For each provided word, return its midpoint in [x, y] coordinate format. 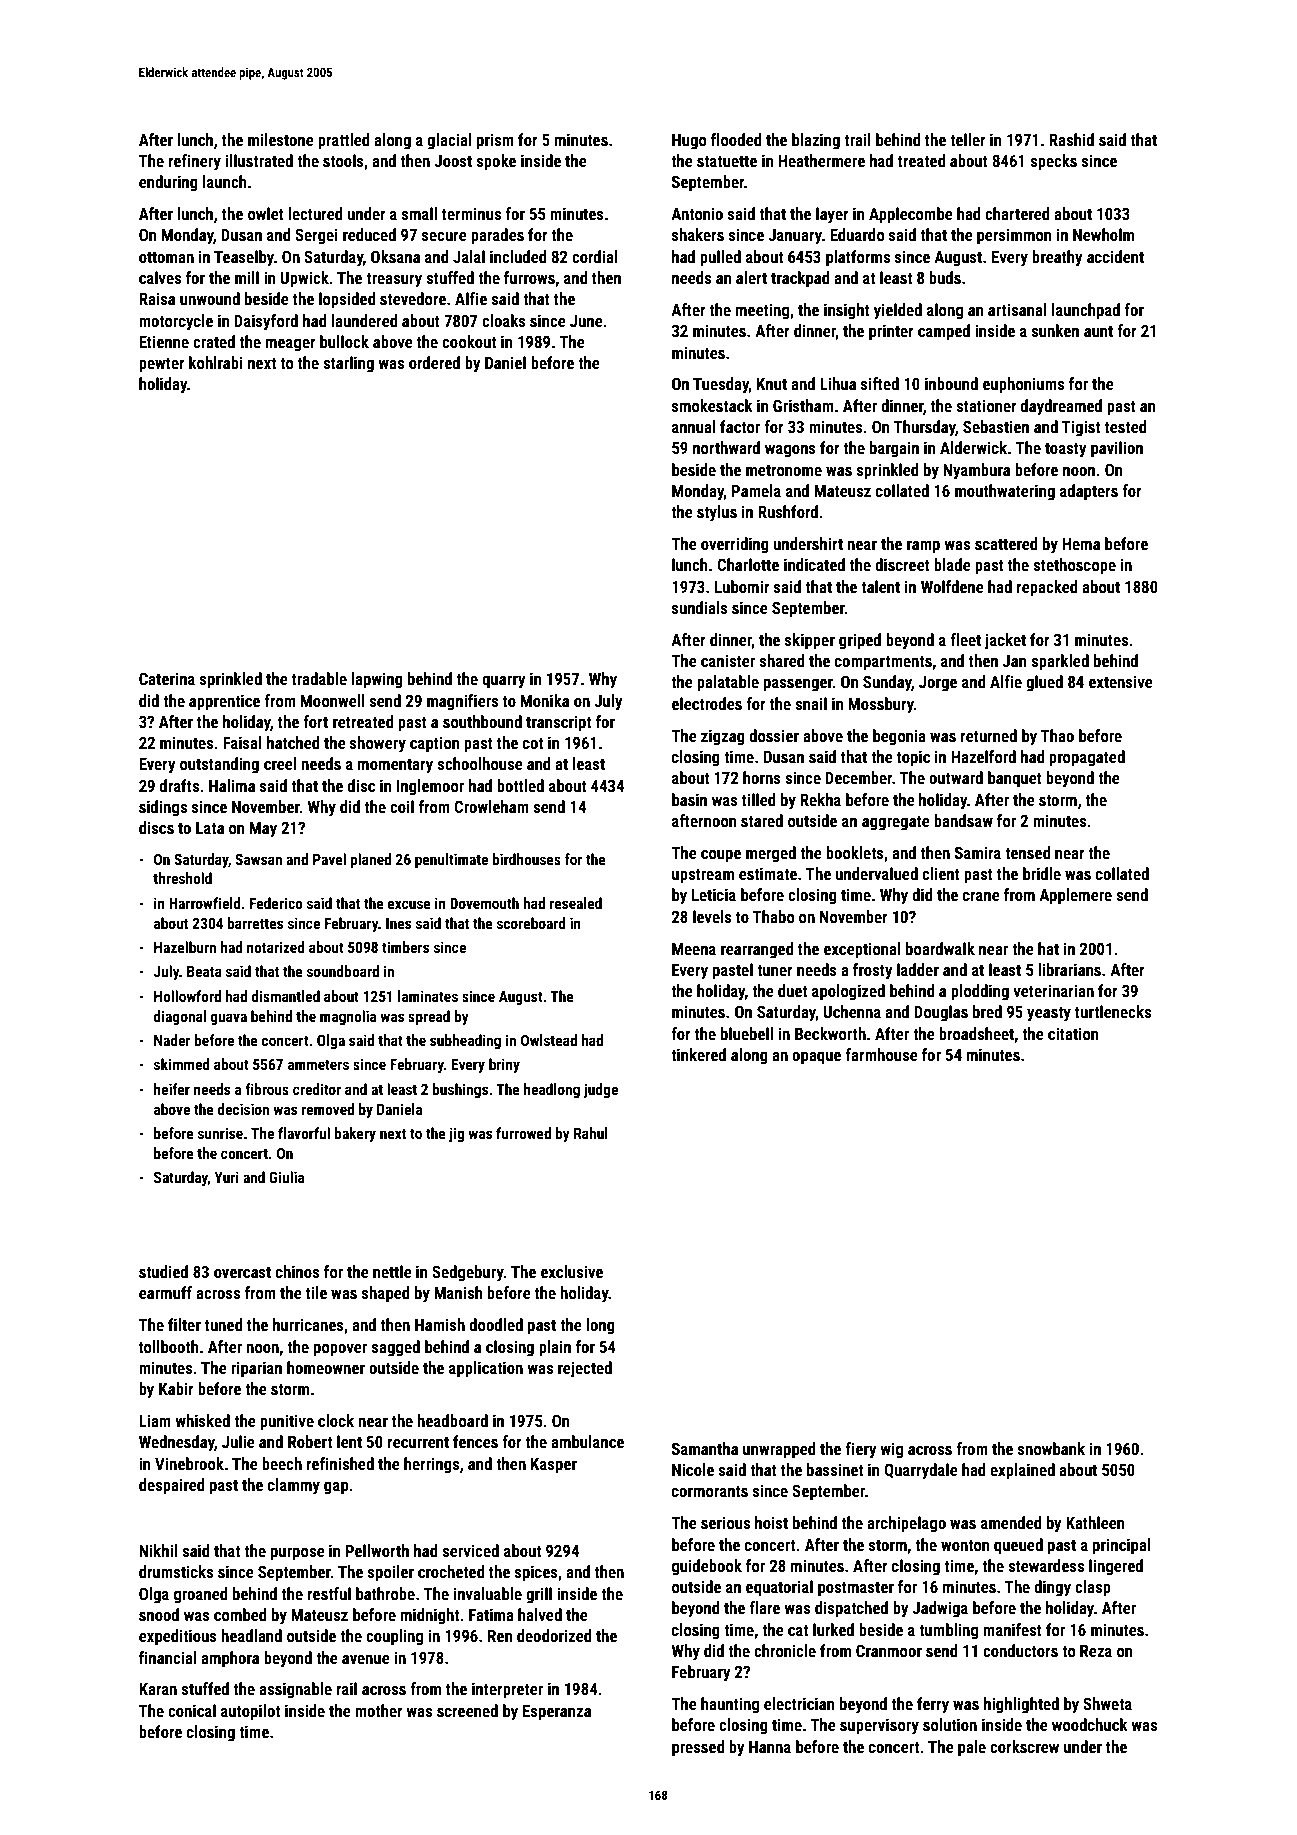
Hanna [770, 1747]
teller [968, 139]
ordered [434, 362]
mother [379, 1710]
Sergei [316, 236]
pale [972, 1748]
